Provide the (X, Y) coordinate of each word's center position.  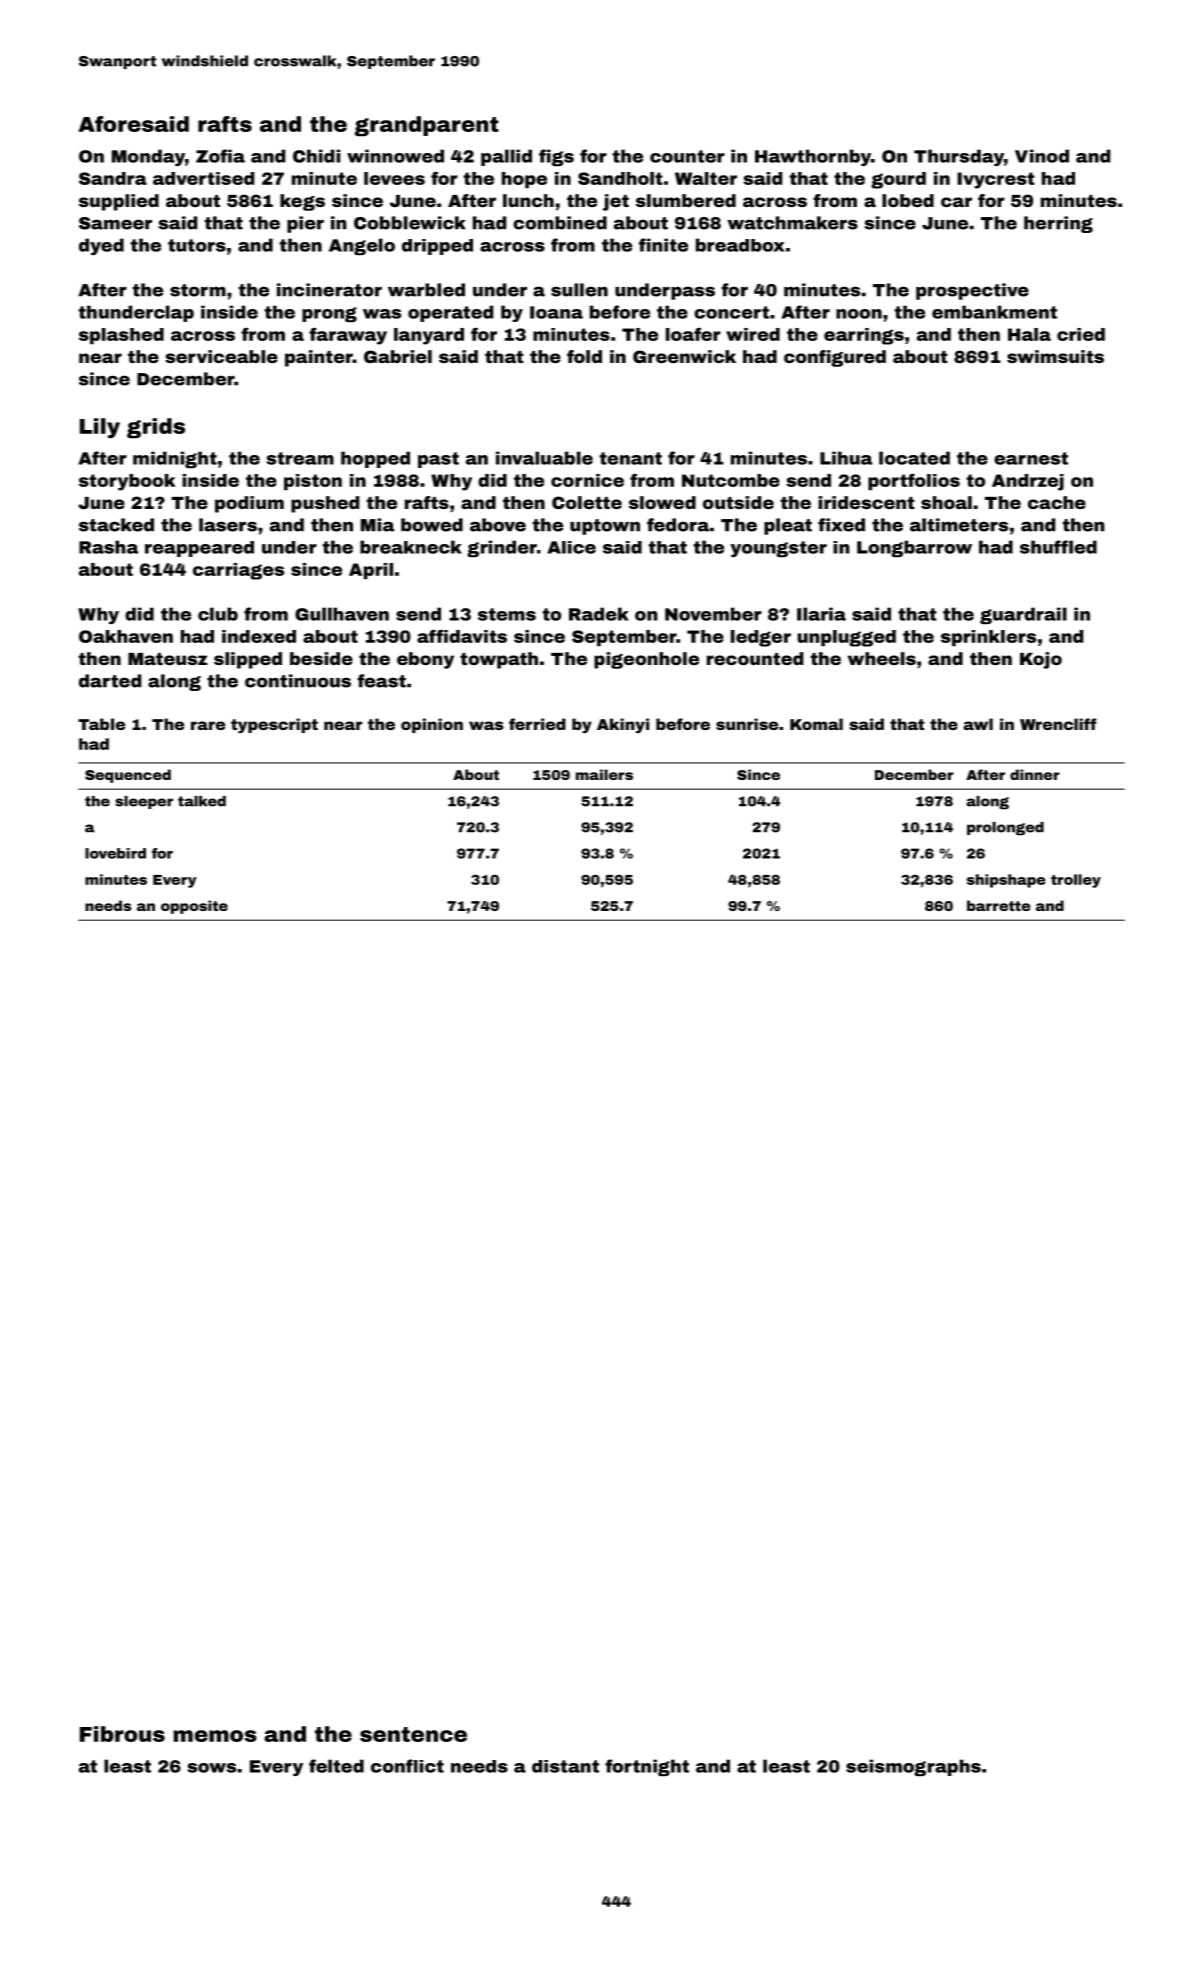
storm (198, 290)
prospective (972, 291)
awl (978, 724)
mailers (604, 774)
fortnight (647, 1767)
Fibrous (122, 1734)
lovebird (115, 853)
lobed (908, 200)
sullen (579, 290)
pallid (506, 157)
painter (319, 358)
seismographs (913, 1767)
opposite (194, 907)
